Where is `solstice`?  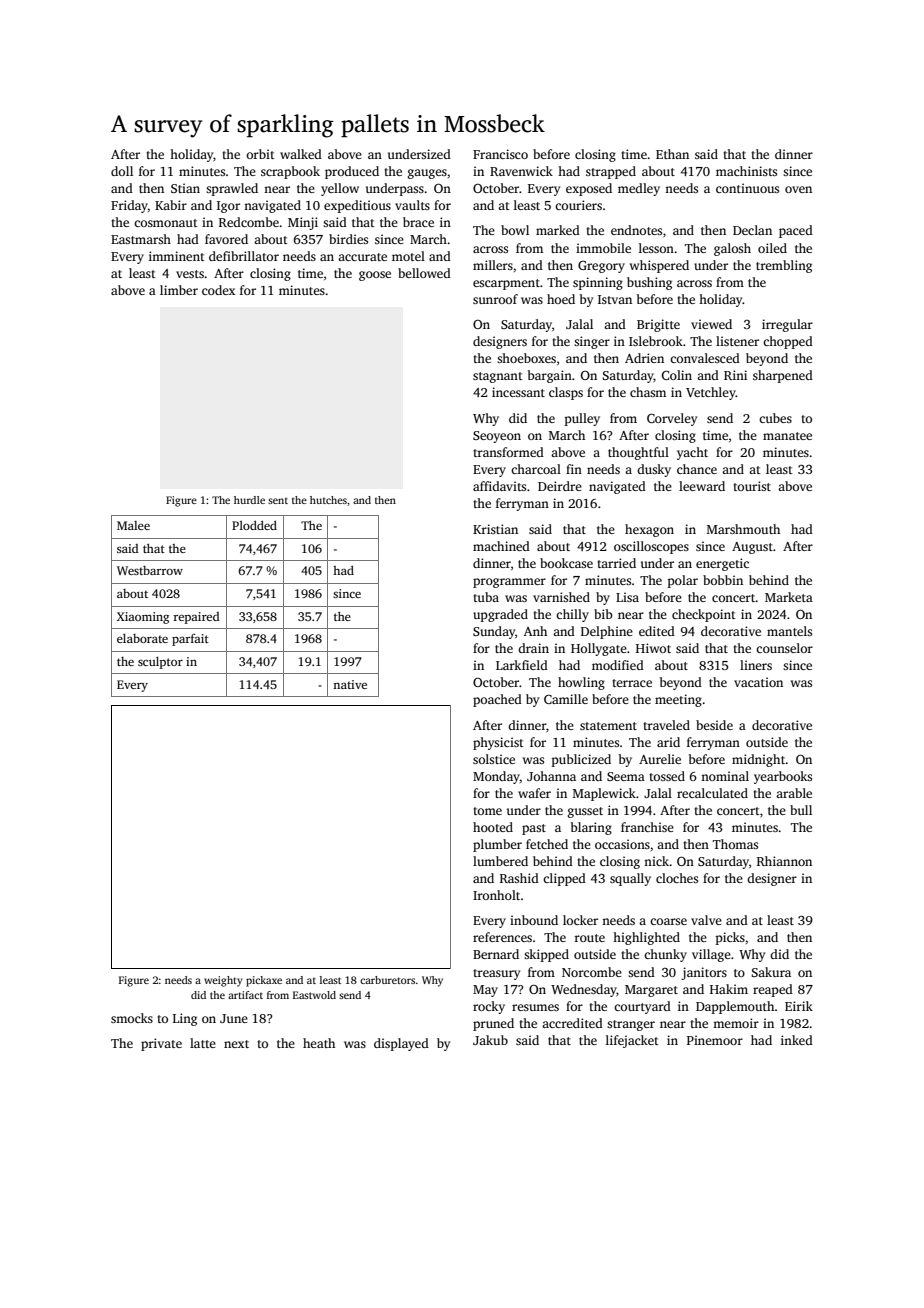
solstice is located at coordinates (494, 759).
